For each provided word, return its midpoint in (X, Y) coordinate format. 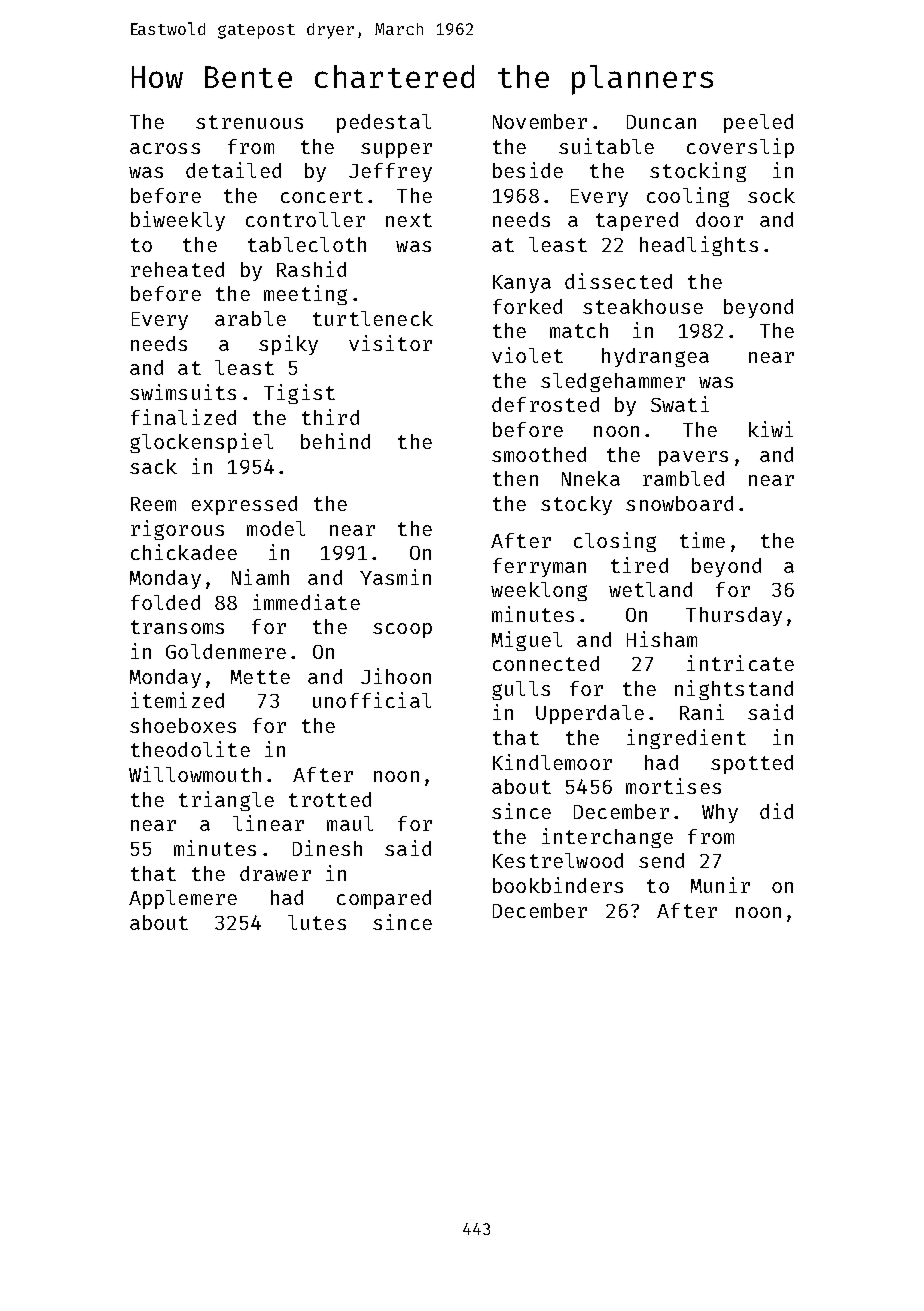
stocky (576, 505)
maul (350, 823)
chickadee (184, 552)
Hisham (662, 639)
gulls (521, 690)
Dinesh (327, 848)
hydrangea (655, 357)
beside (528, 170)
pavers (693, 458)
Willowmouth (195, 774)
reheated (177, 269)
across (165, 148)
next (409, 220)
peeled (758, 123)
